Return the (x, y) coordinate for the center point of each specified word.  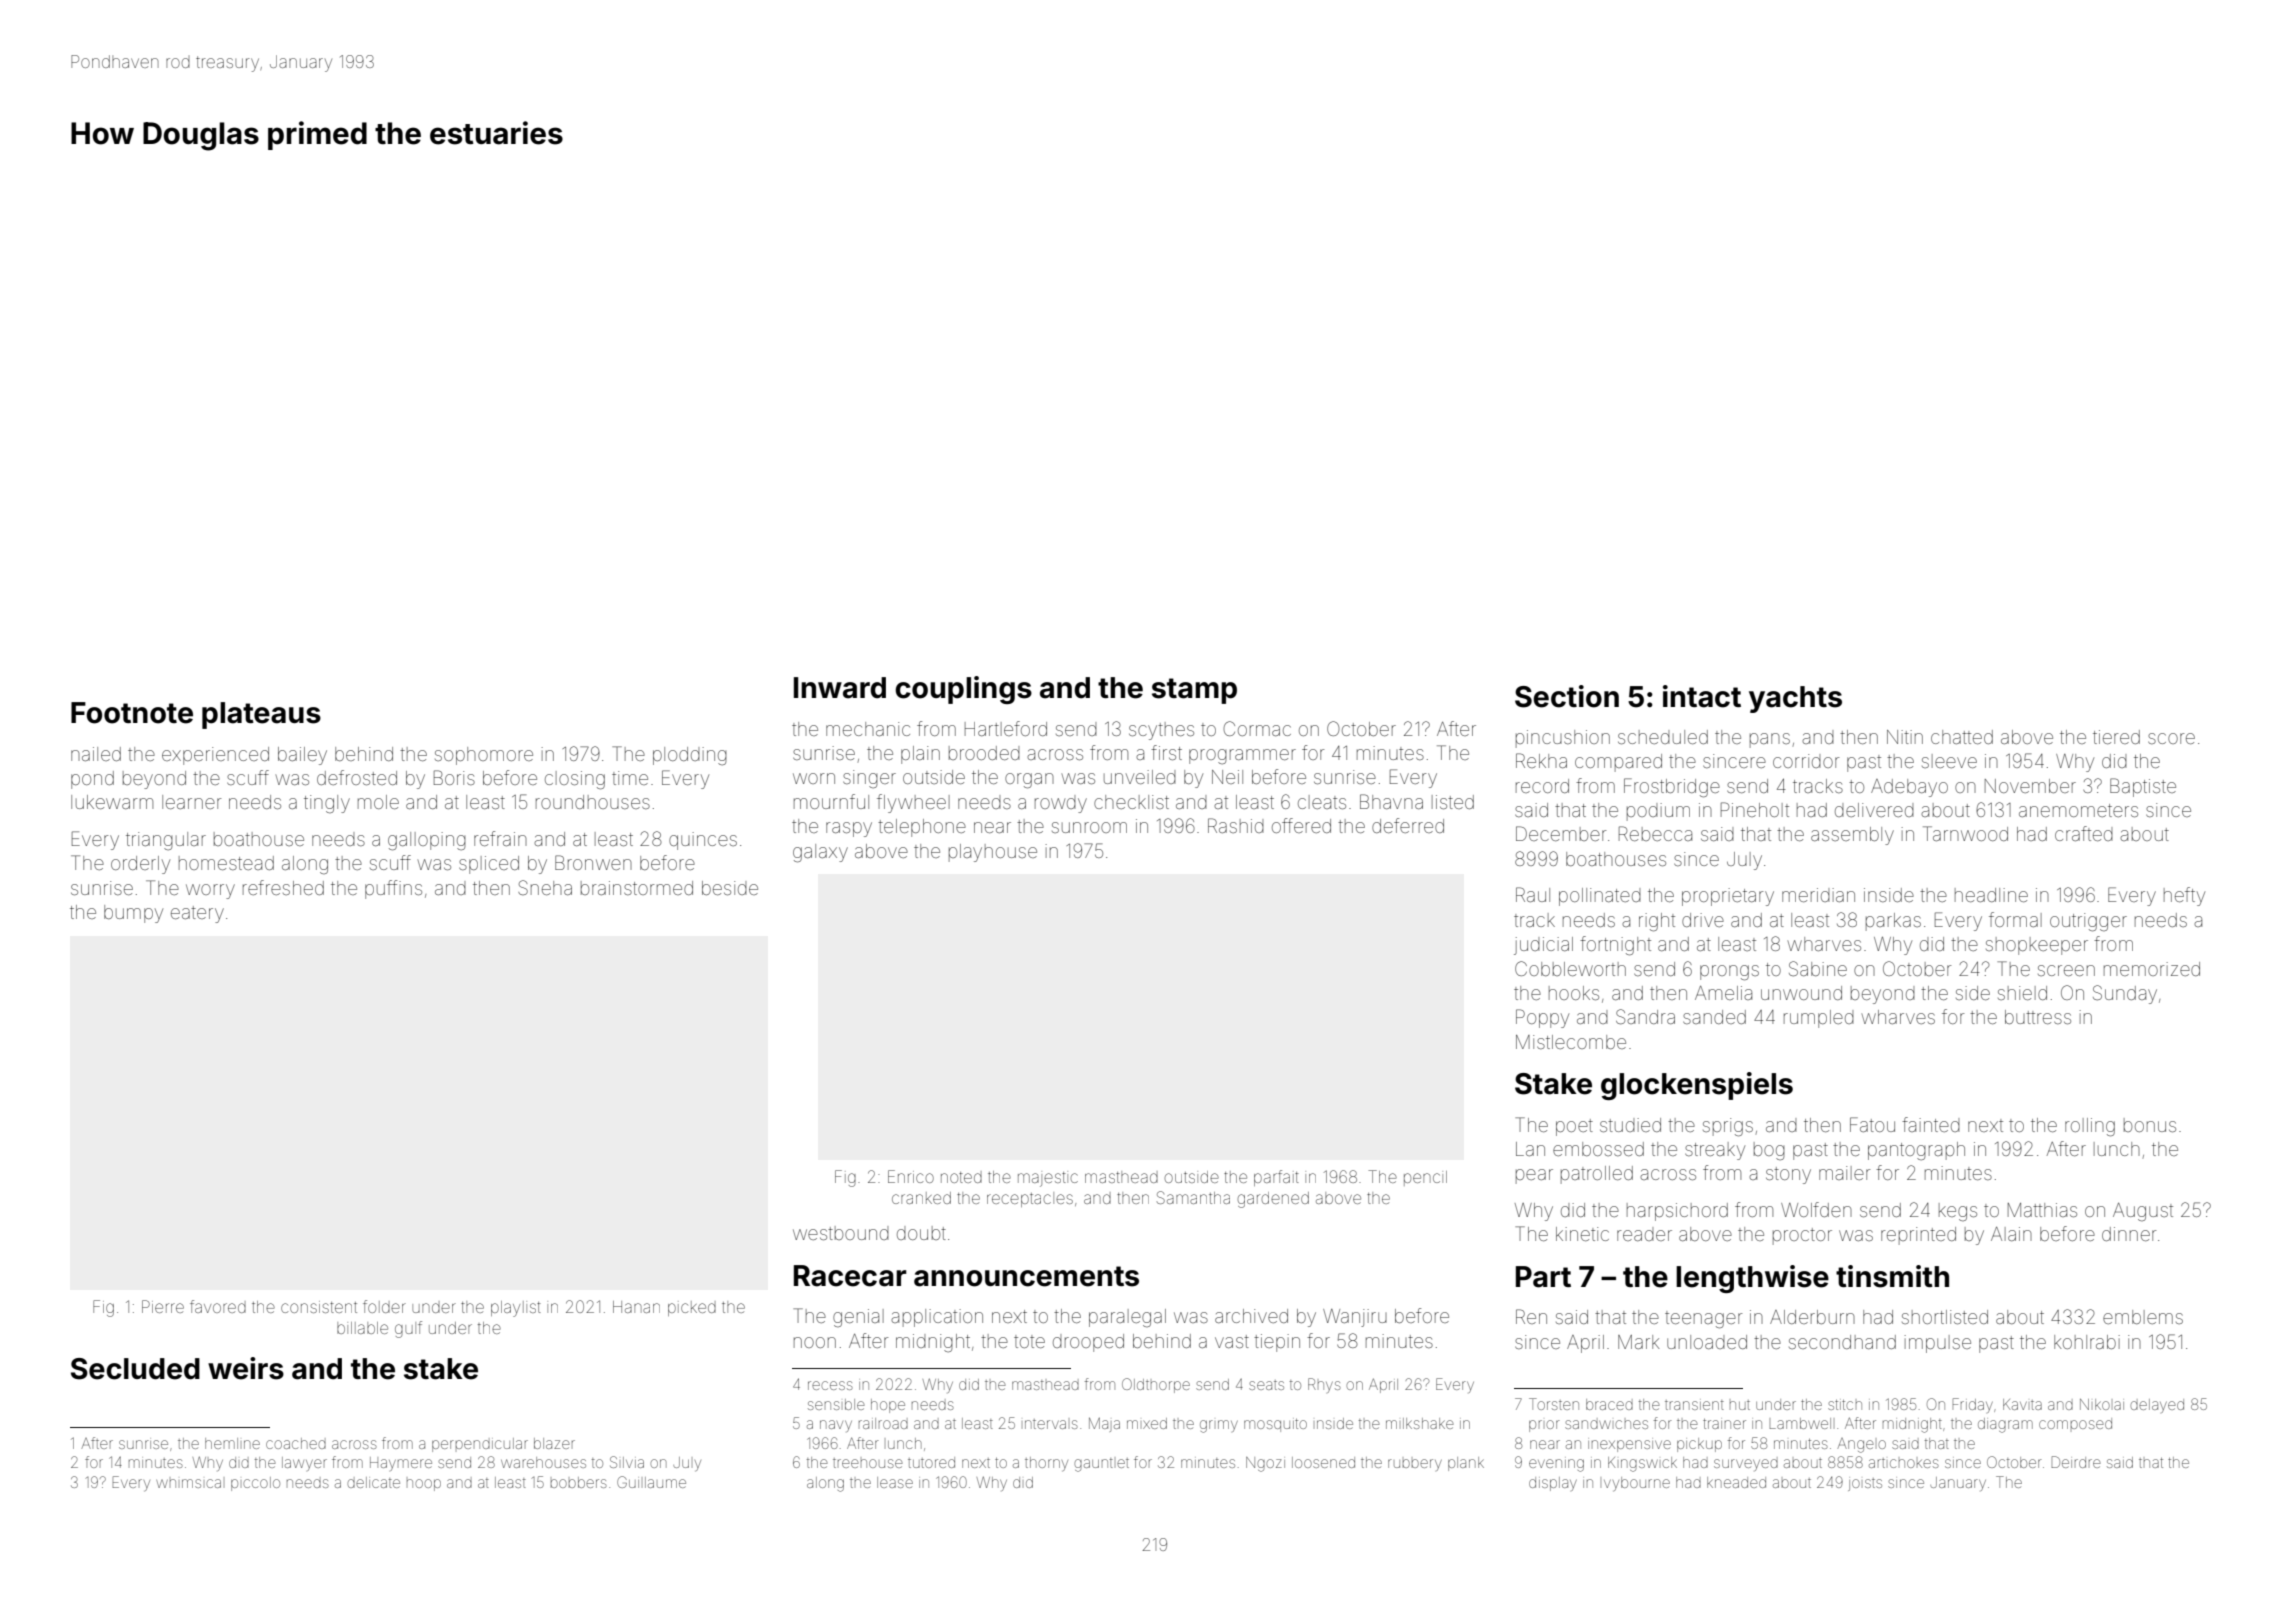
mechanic (868, 729)
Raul (1533, 894)
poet (1574, 1127)
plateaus (261, 715)
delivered (1874, 810)
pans (1770, 740)
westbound (841, 1233)
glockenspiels (1697, 1086)
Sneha (545, 887)
